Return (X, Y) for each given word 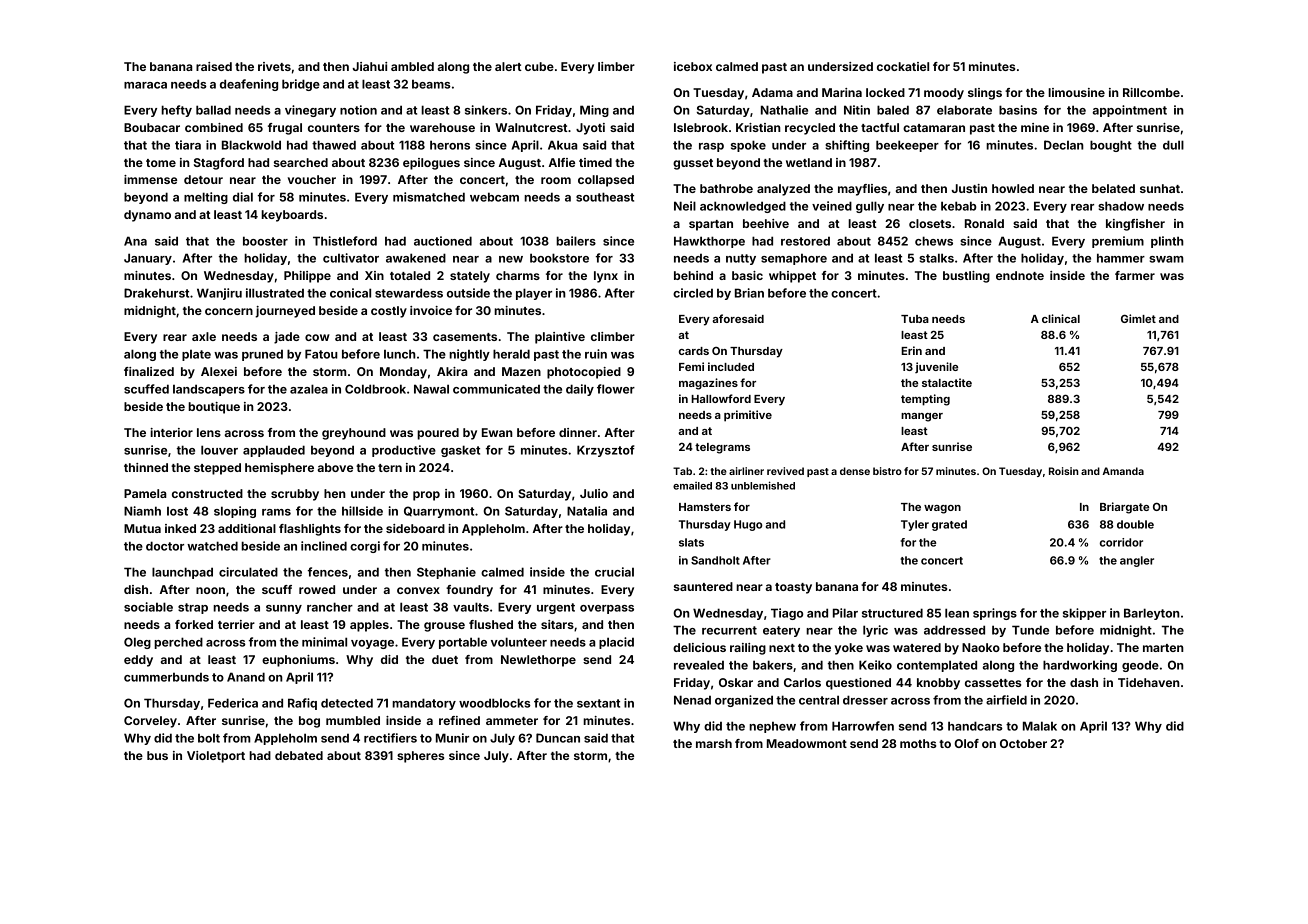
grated (949, 525)
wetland (809, 162)
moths (918, 743)
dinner (578, 432)
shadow (1121, 206)
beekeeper (907, 146)
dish (136, 589)
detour (203, 179)
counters (334, 128)
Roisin (1064, 471)
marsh (714, 743)
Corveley (150, 722)
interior (171, 432)
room (556, 180)
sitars (557, 624)
